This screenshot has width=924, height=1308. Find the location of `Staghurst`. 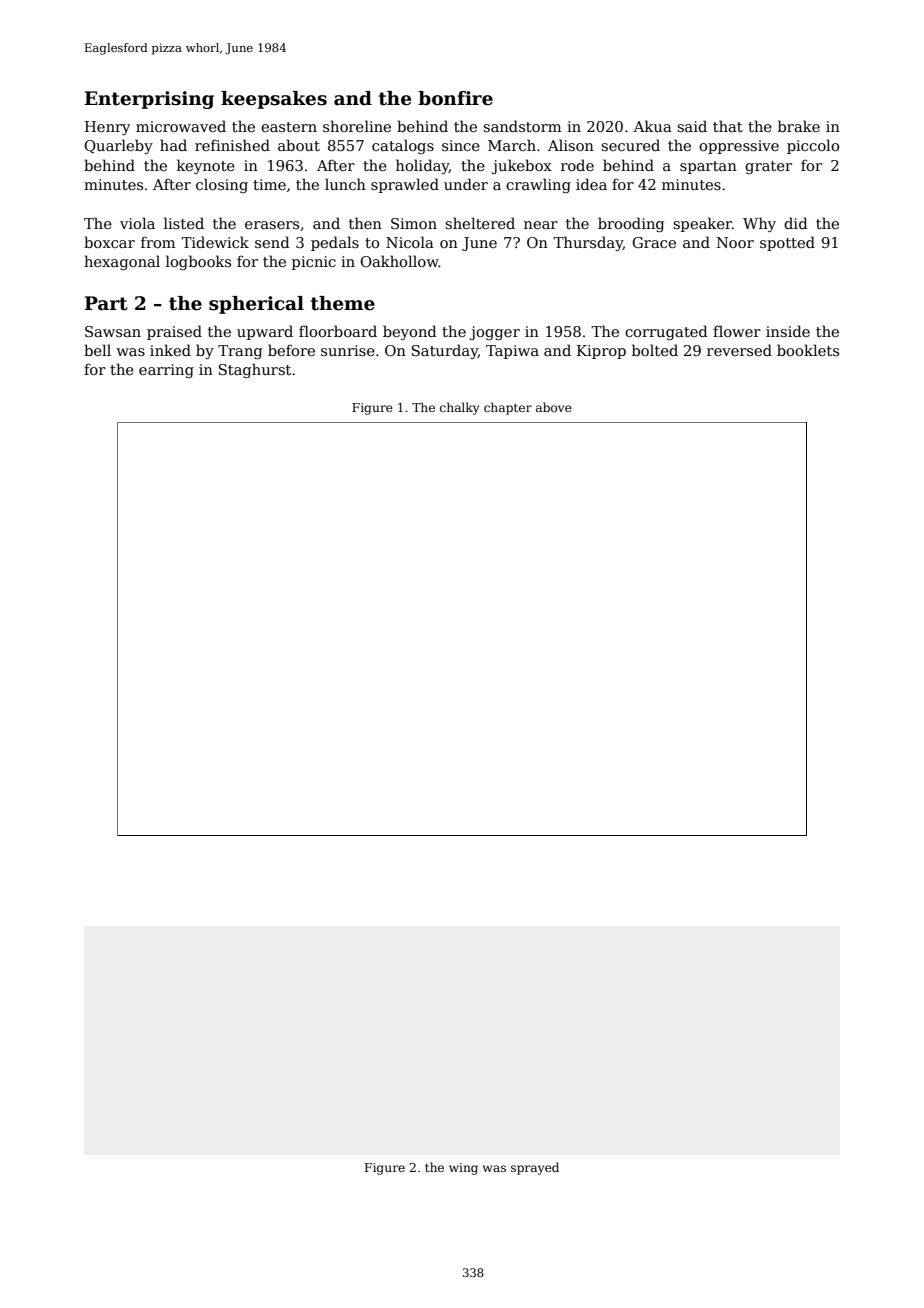

Staghurst is located at coordinates (255, 370).
